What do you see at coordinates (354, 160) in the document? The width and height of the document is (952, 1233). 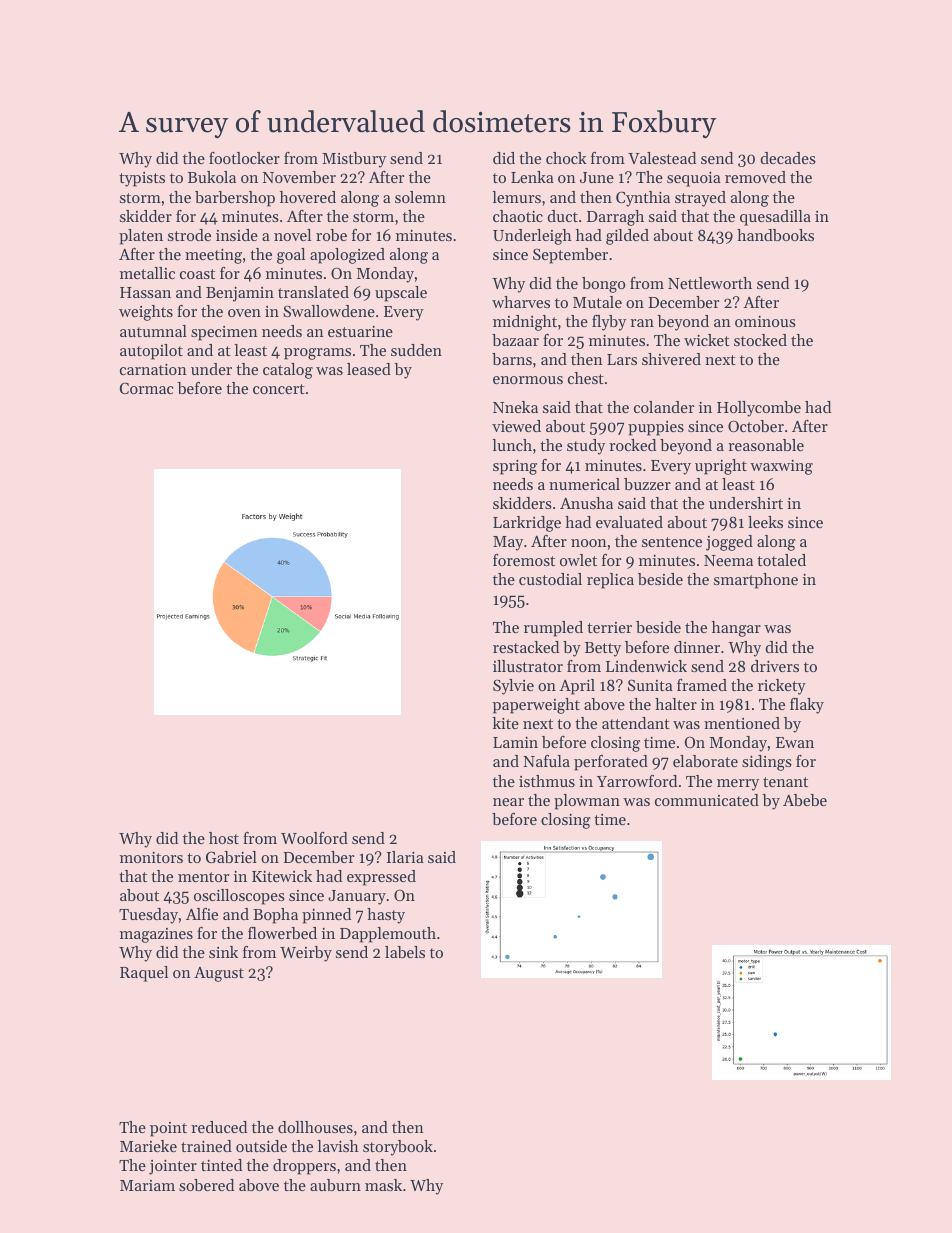 I see `Mistbury` at bounding box center [354, 160].
